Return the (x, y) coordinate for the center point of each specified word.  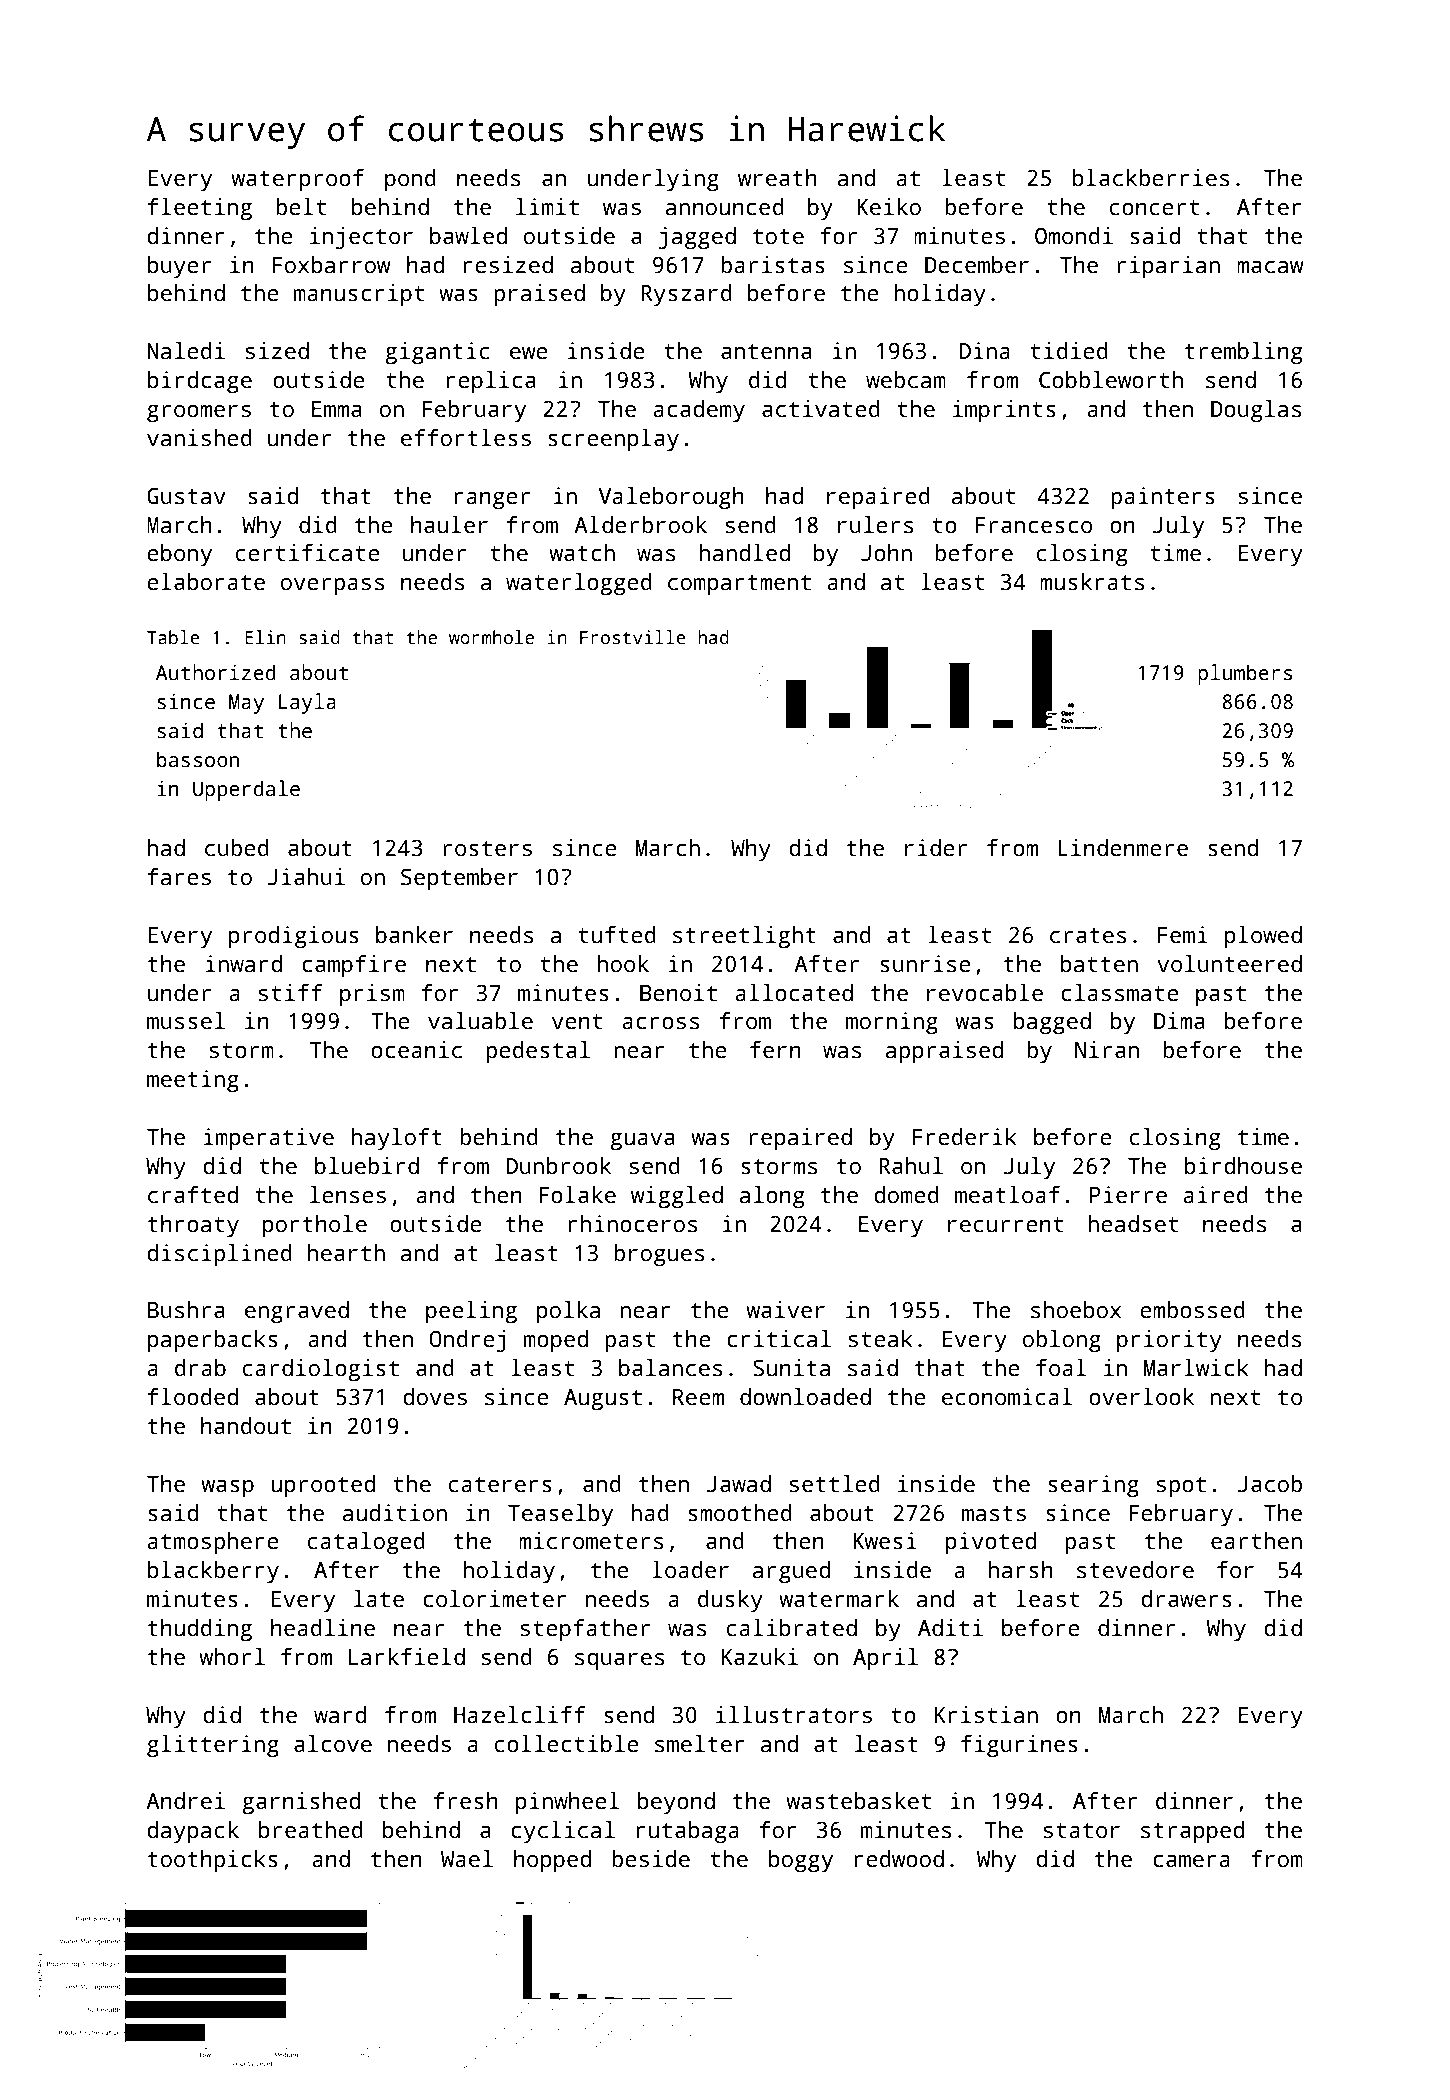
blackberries (1151, 178)
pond (410, 180)
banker (414, 935)
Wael (467, 1859)
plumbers (1245, 674)
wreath (777, 178)
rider (936, 848)
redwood (899, 1859)
